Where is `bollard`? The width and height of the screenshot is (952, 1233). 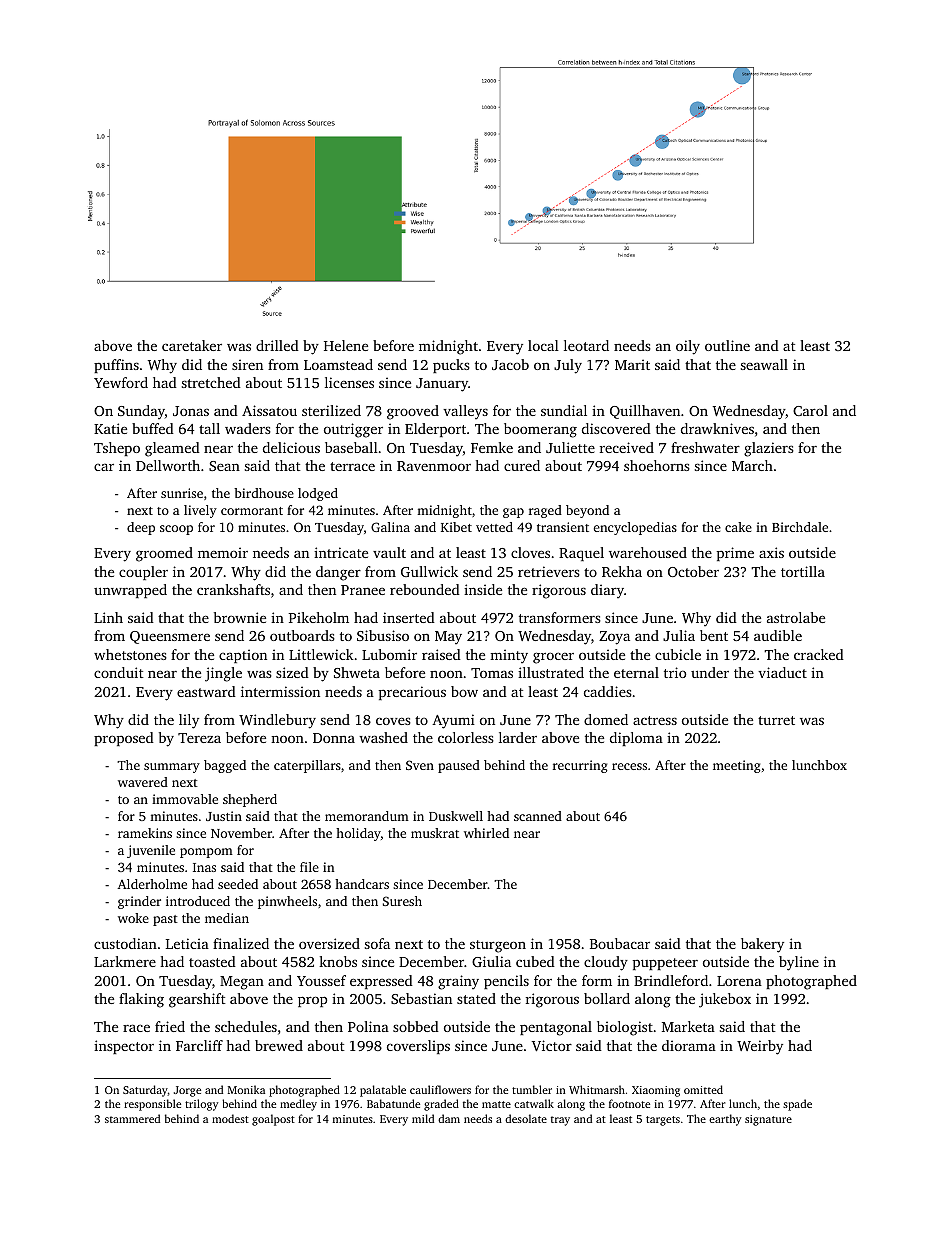
bollard is located at coordinates (607, 998).
